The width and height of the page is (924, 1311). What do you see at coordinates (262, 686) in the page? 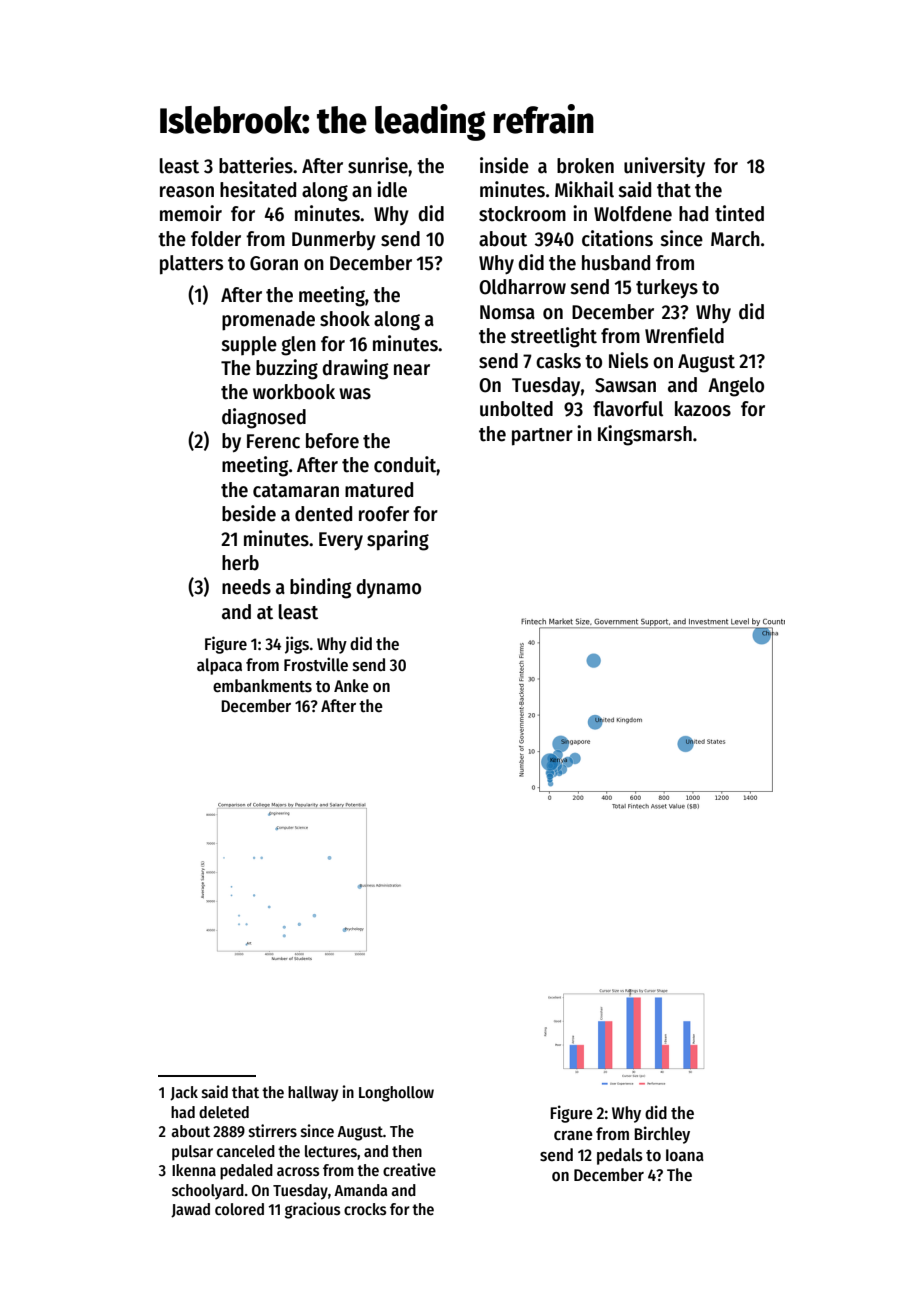
I see `embankments` at bounding box center [262, 686].
